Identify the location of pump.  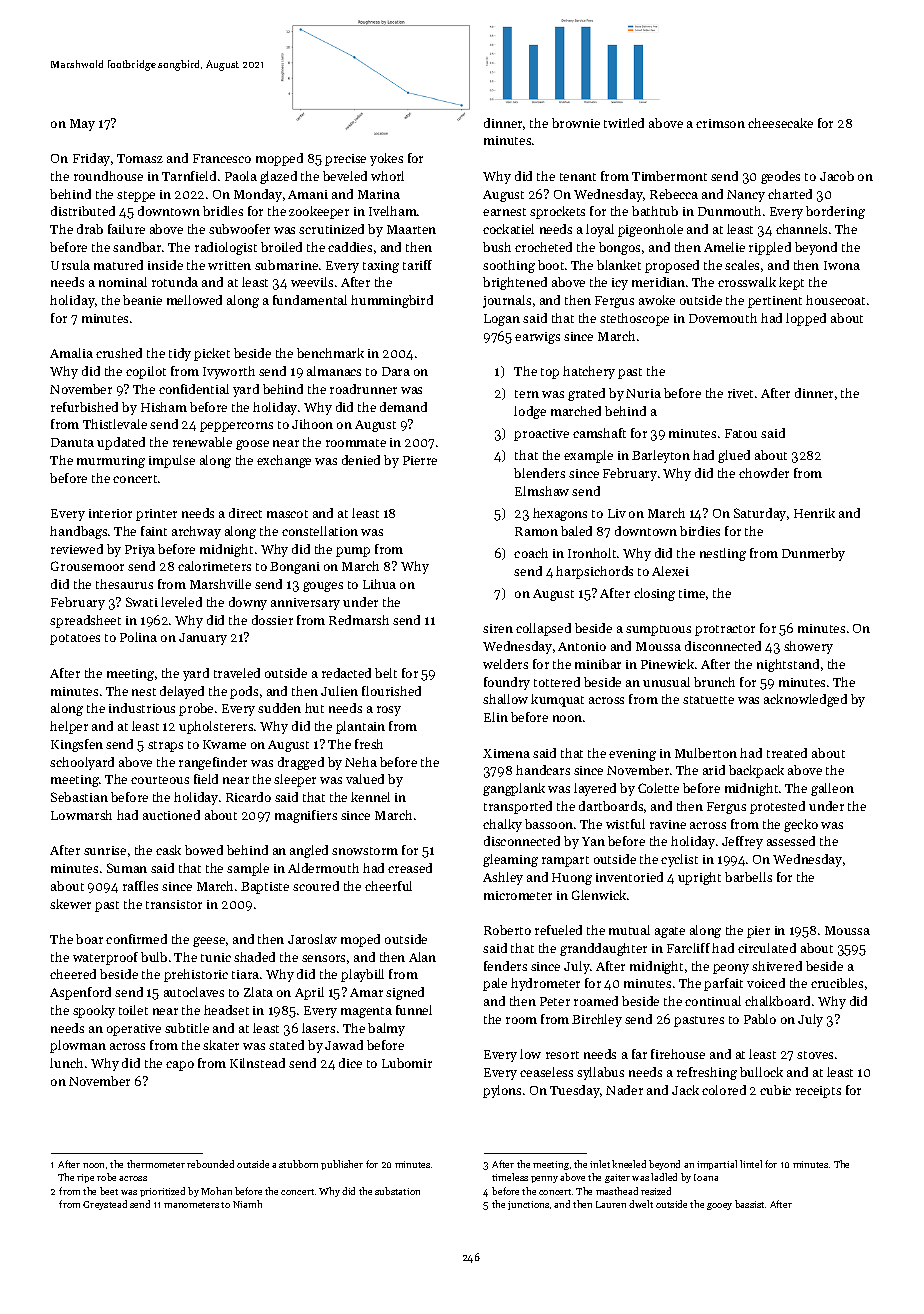
(353, 552).
